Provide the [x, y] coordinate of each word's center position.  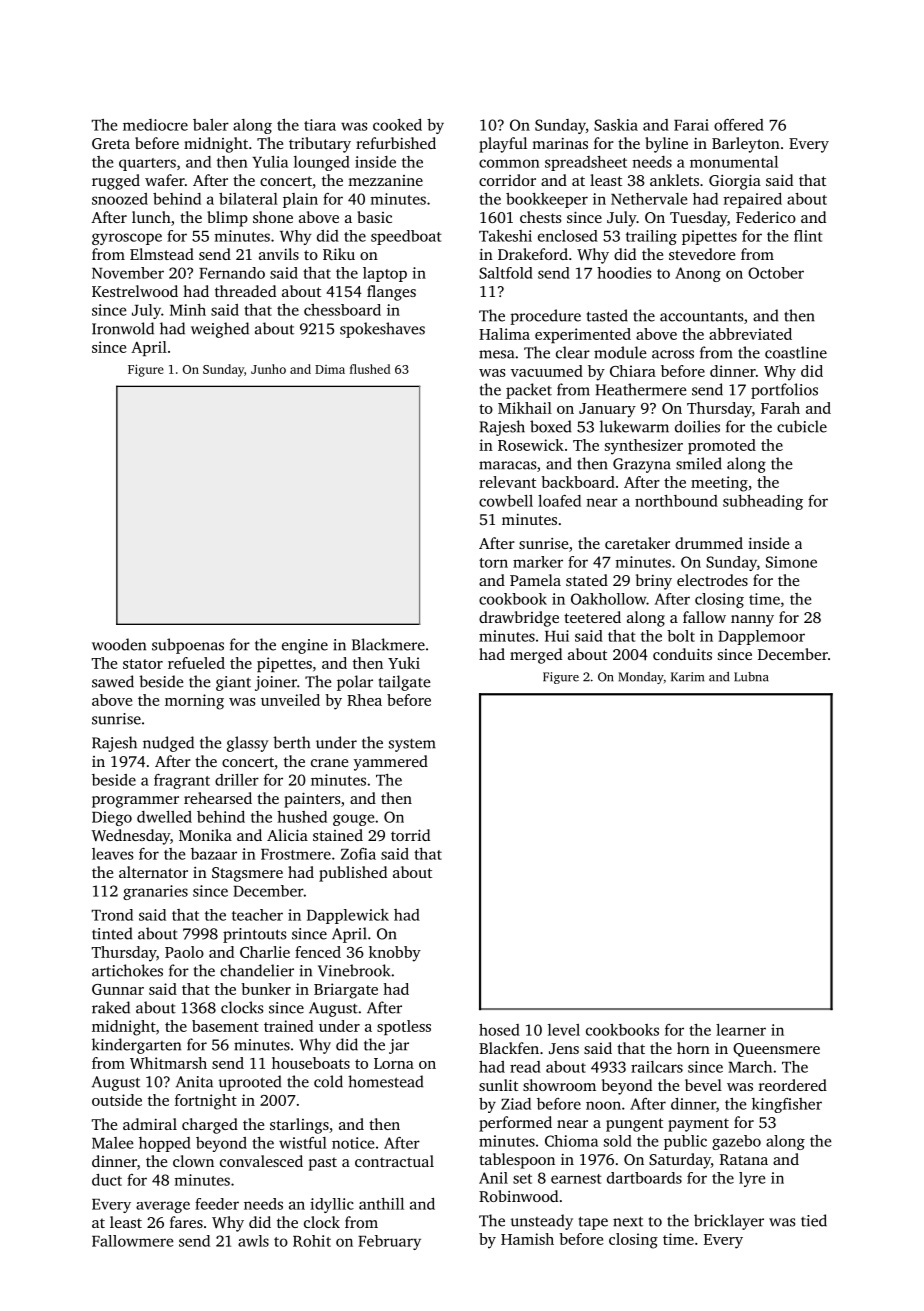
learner [741, 1030]
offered [739, 125]
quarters [147, 164]
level [564, 1030]
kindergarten [136, 1046]
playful [503, 145]
